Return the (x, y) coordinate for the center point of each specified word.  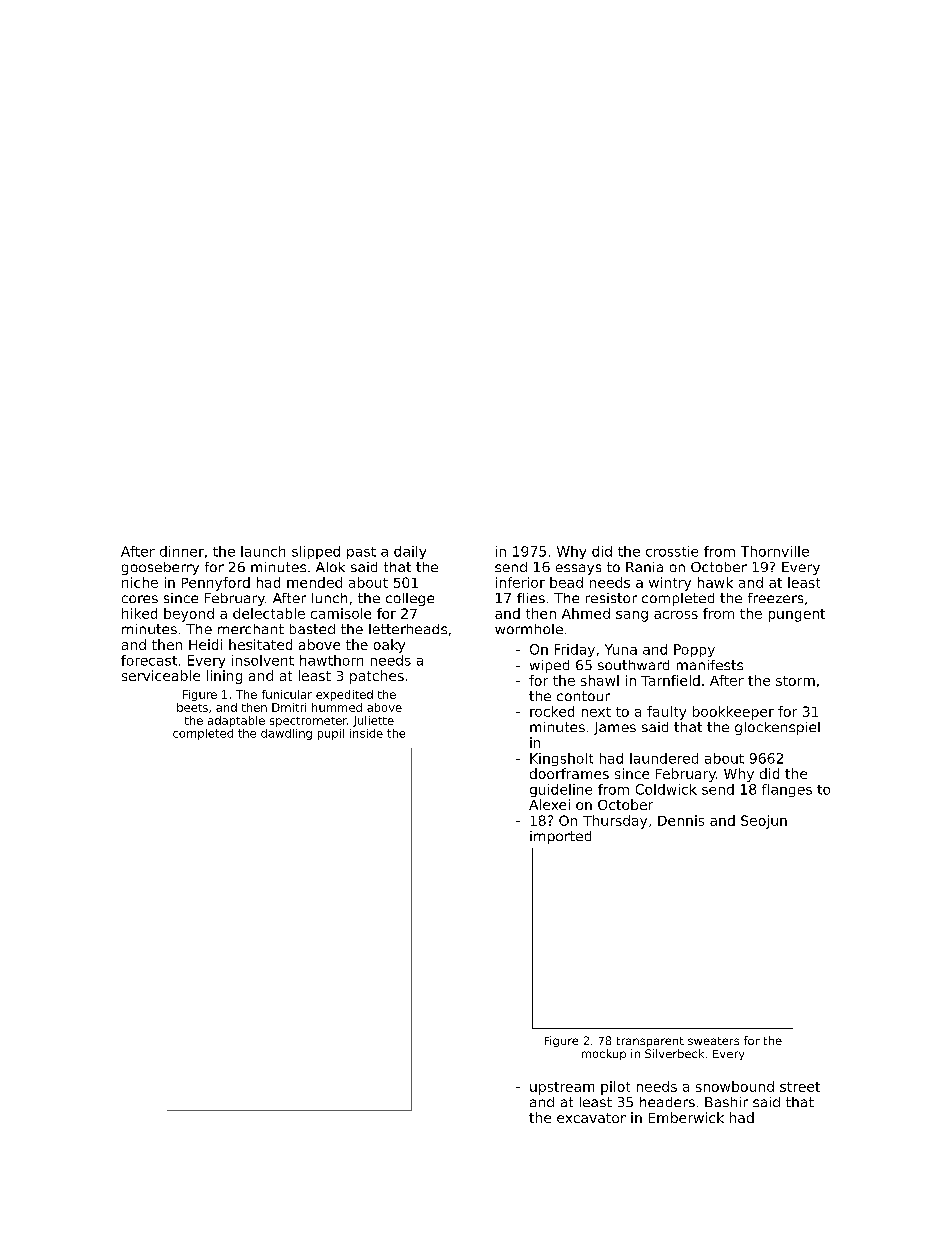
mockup (604, 1054)
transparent (650, 1042)
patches (377, 677)
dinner (182, 551)
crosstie (672, 551)
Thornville (775, 551)
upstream (562, 1088)
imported (560, 837)
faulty (666, 713)
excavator (591, 1118)
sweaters (713, 1041)
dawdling (286, 734)
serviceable (161, 675)
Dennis (681, 820)
